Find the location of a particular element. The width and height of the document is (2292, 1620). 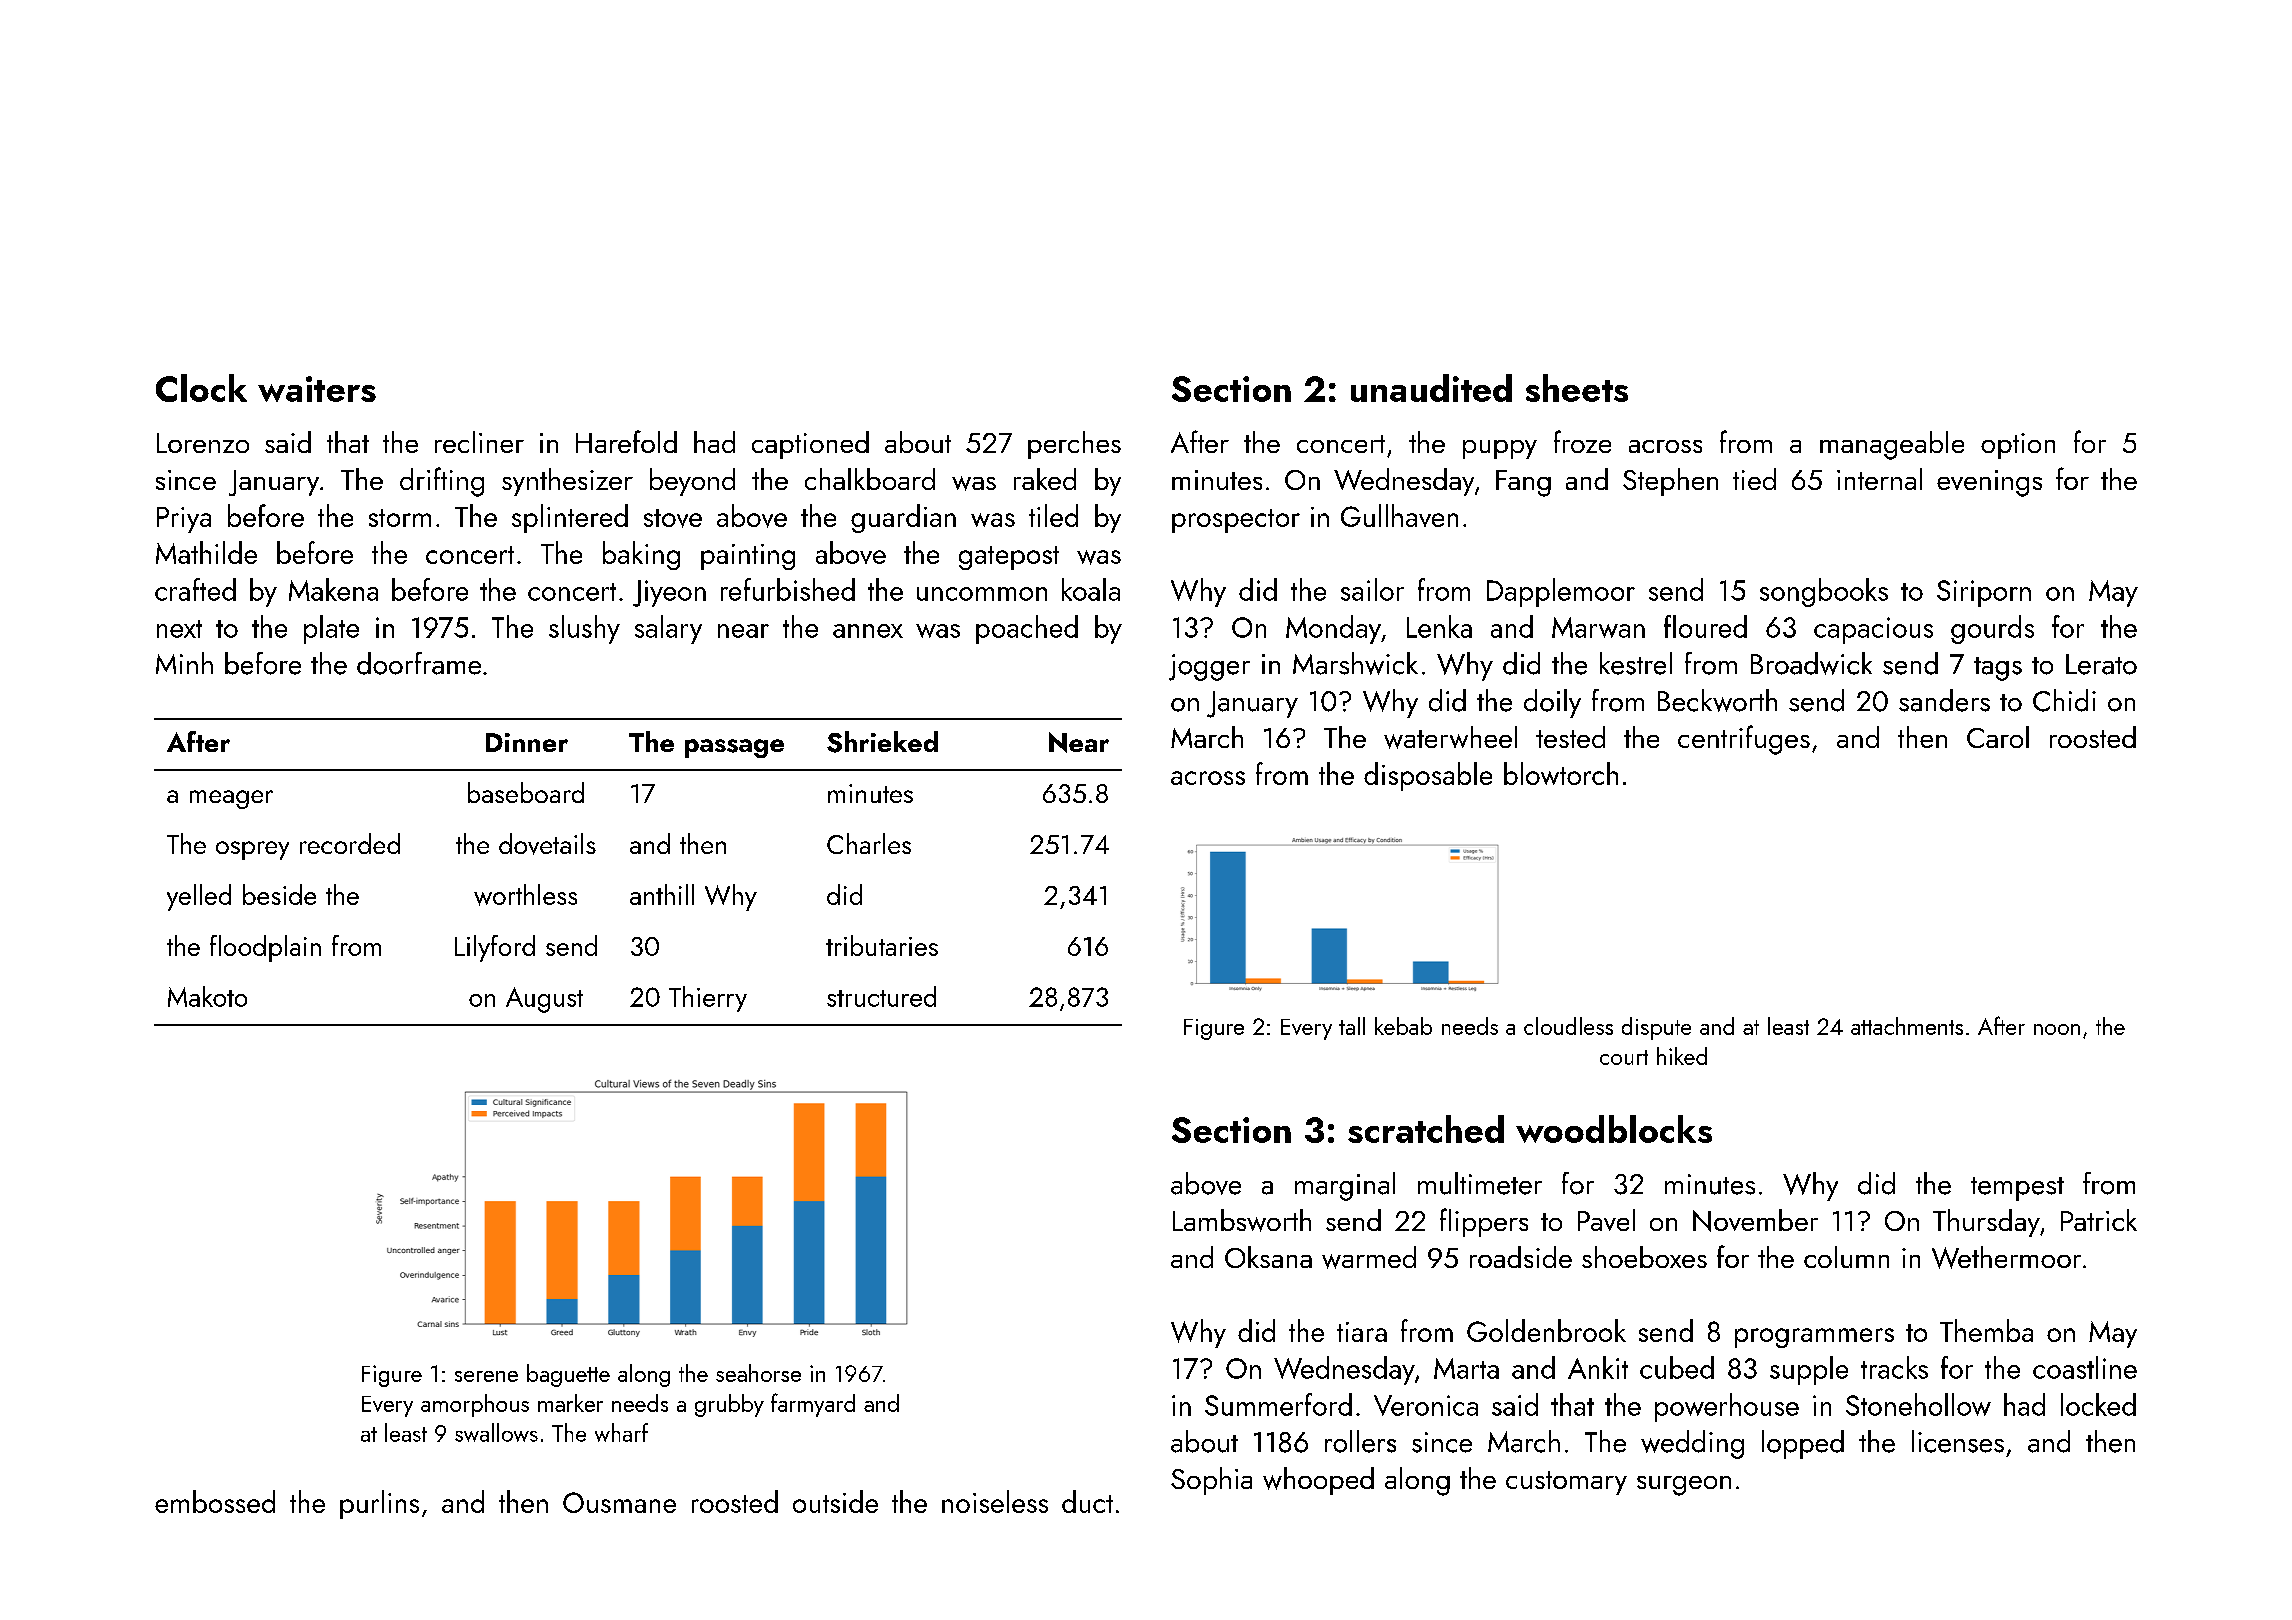

wharf is located at coordinates (621, 1432).
